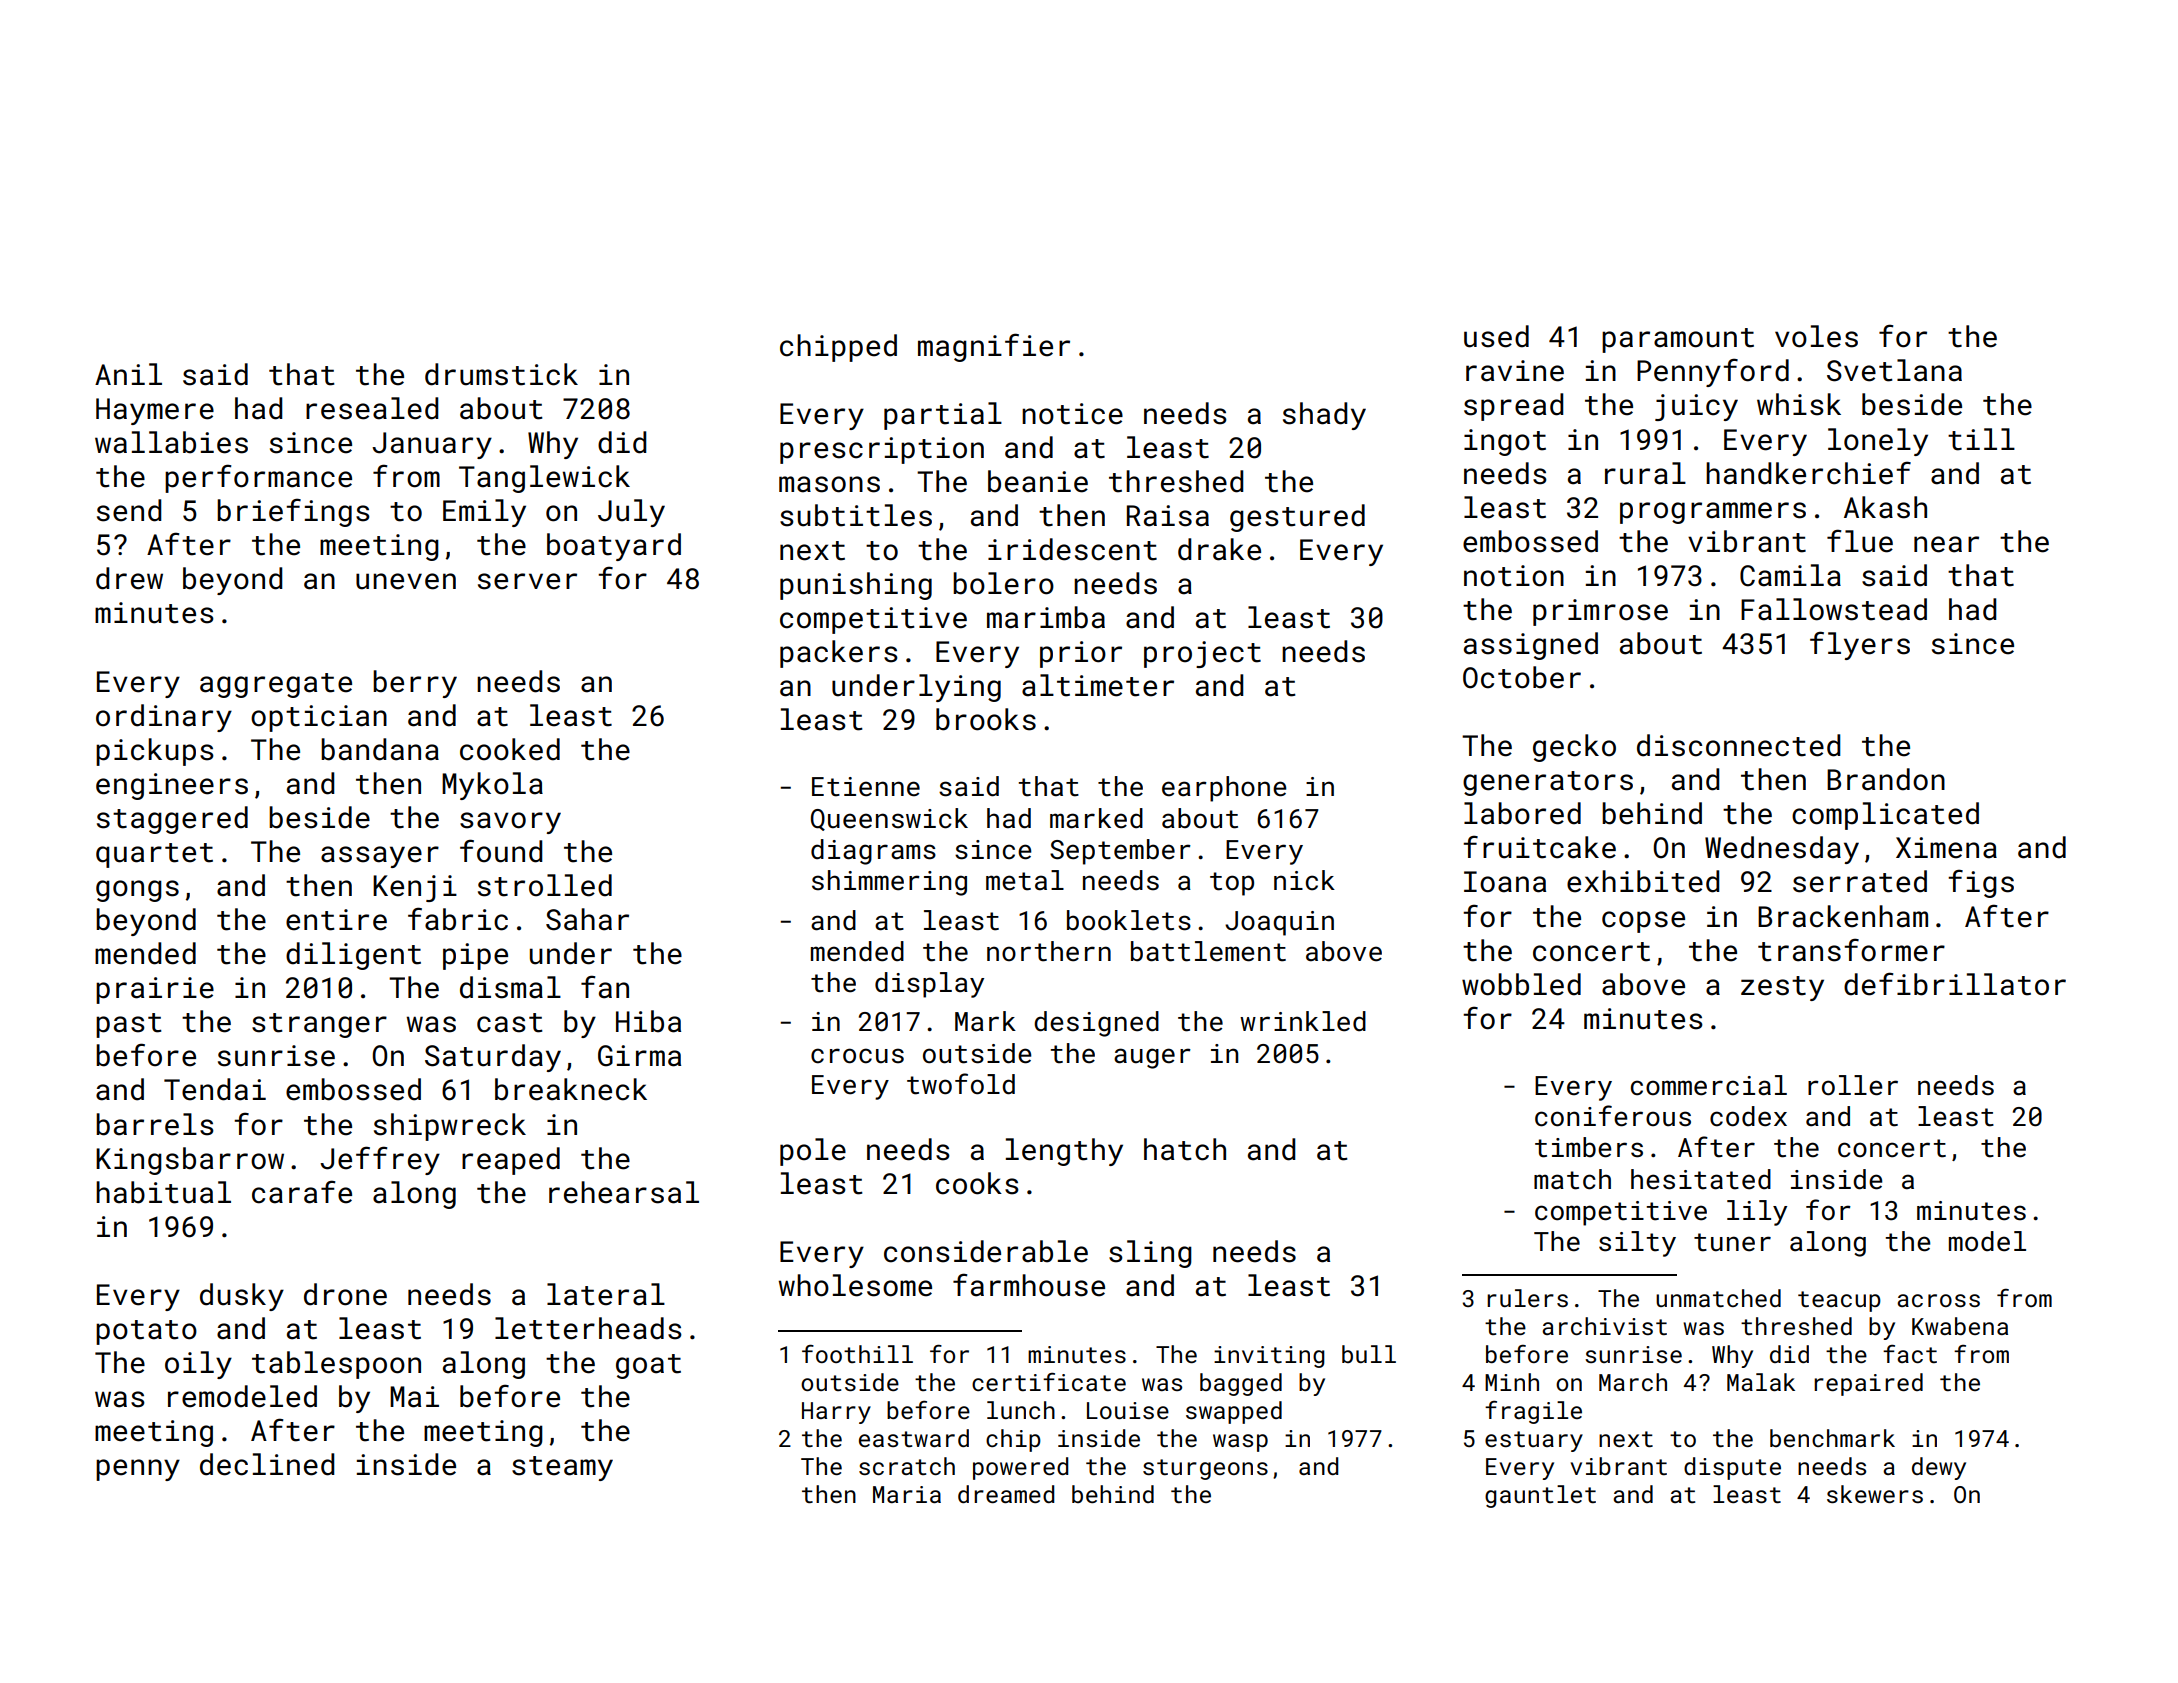 The height and width of the screenshot is (1683, 2178). I want to click on Mai, so click(414, 1397).
